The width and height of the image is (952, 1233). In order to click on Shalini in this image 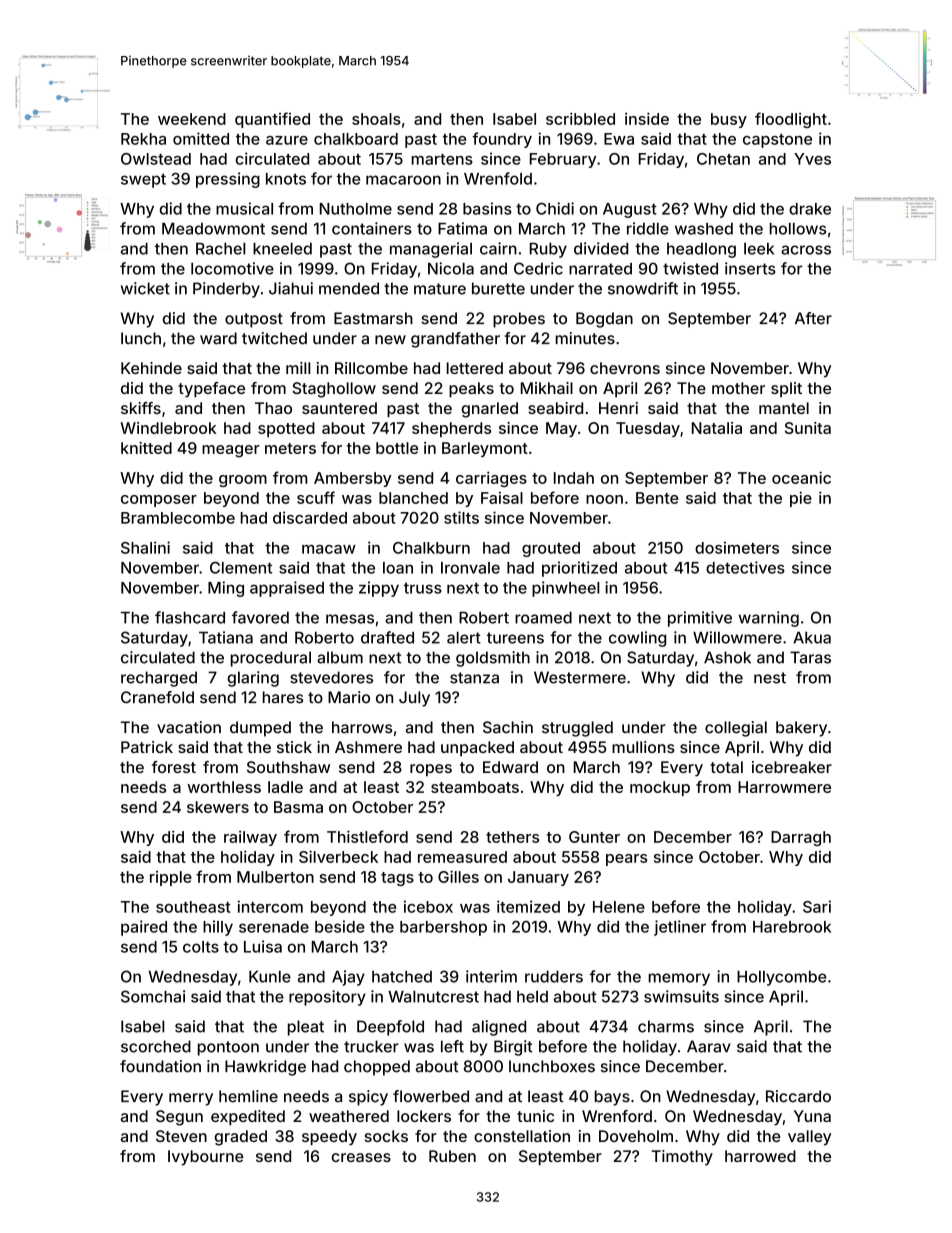, I will do `click(145, 547)`.
